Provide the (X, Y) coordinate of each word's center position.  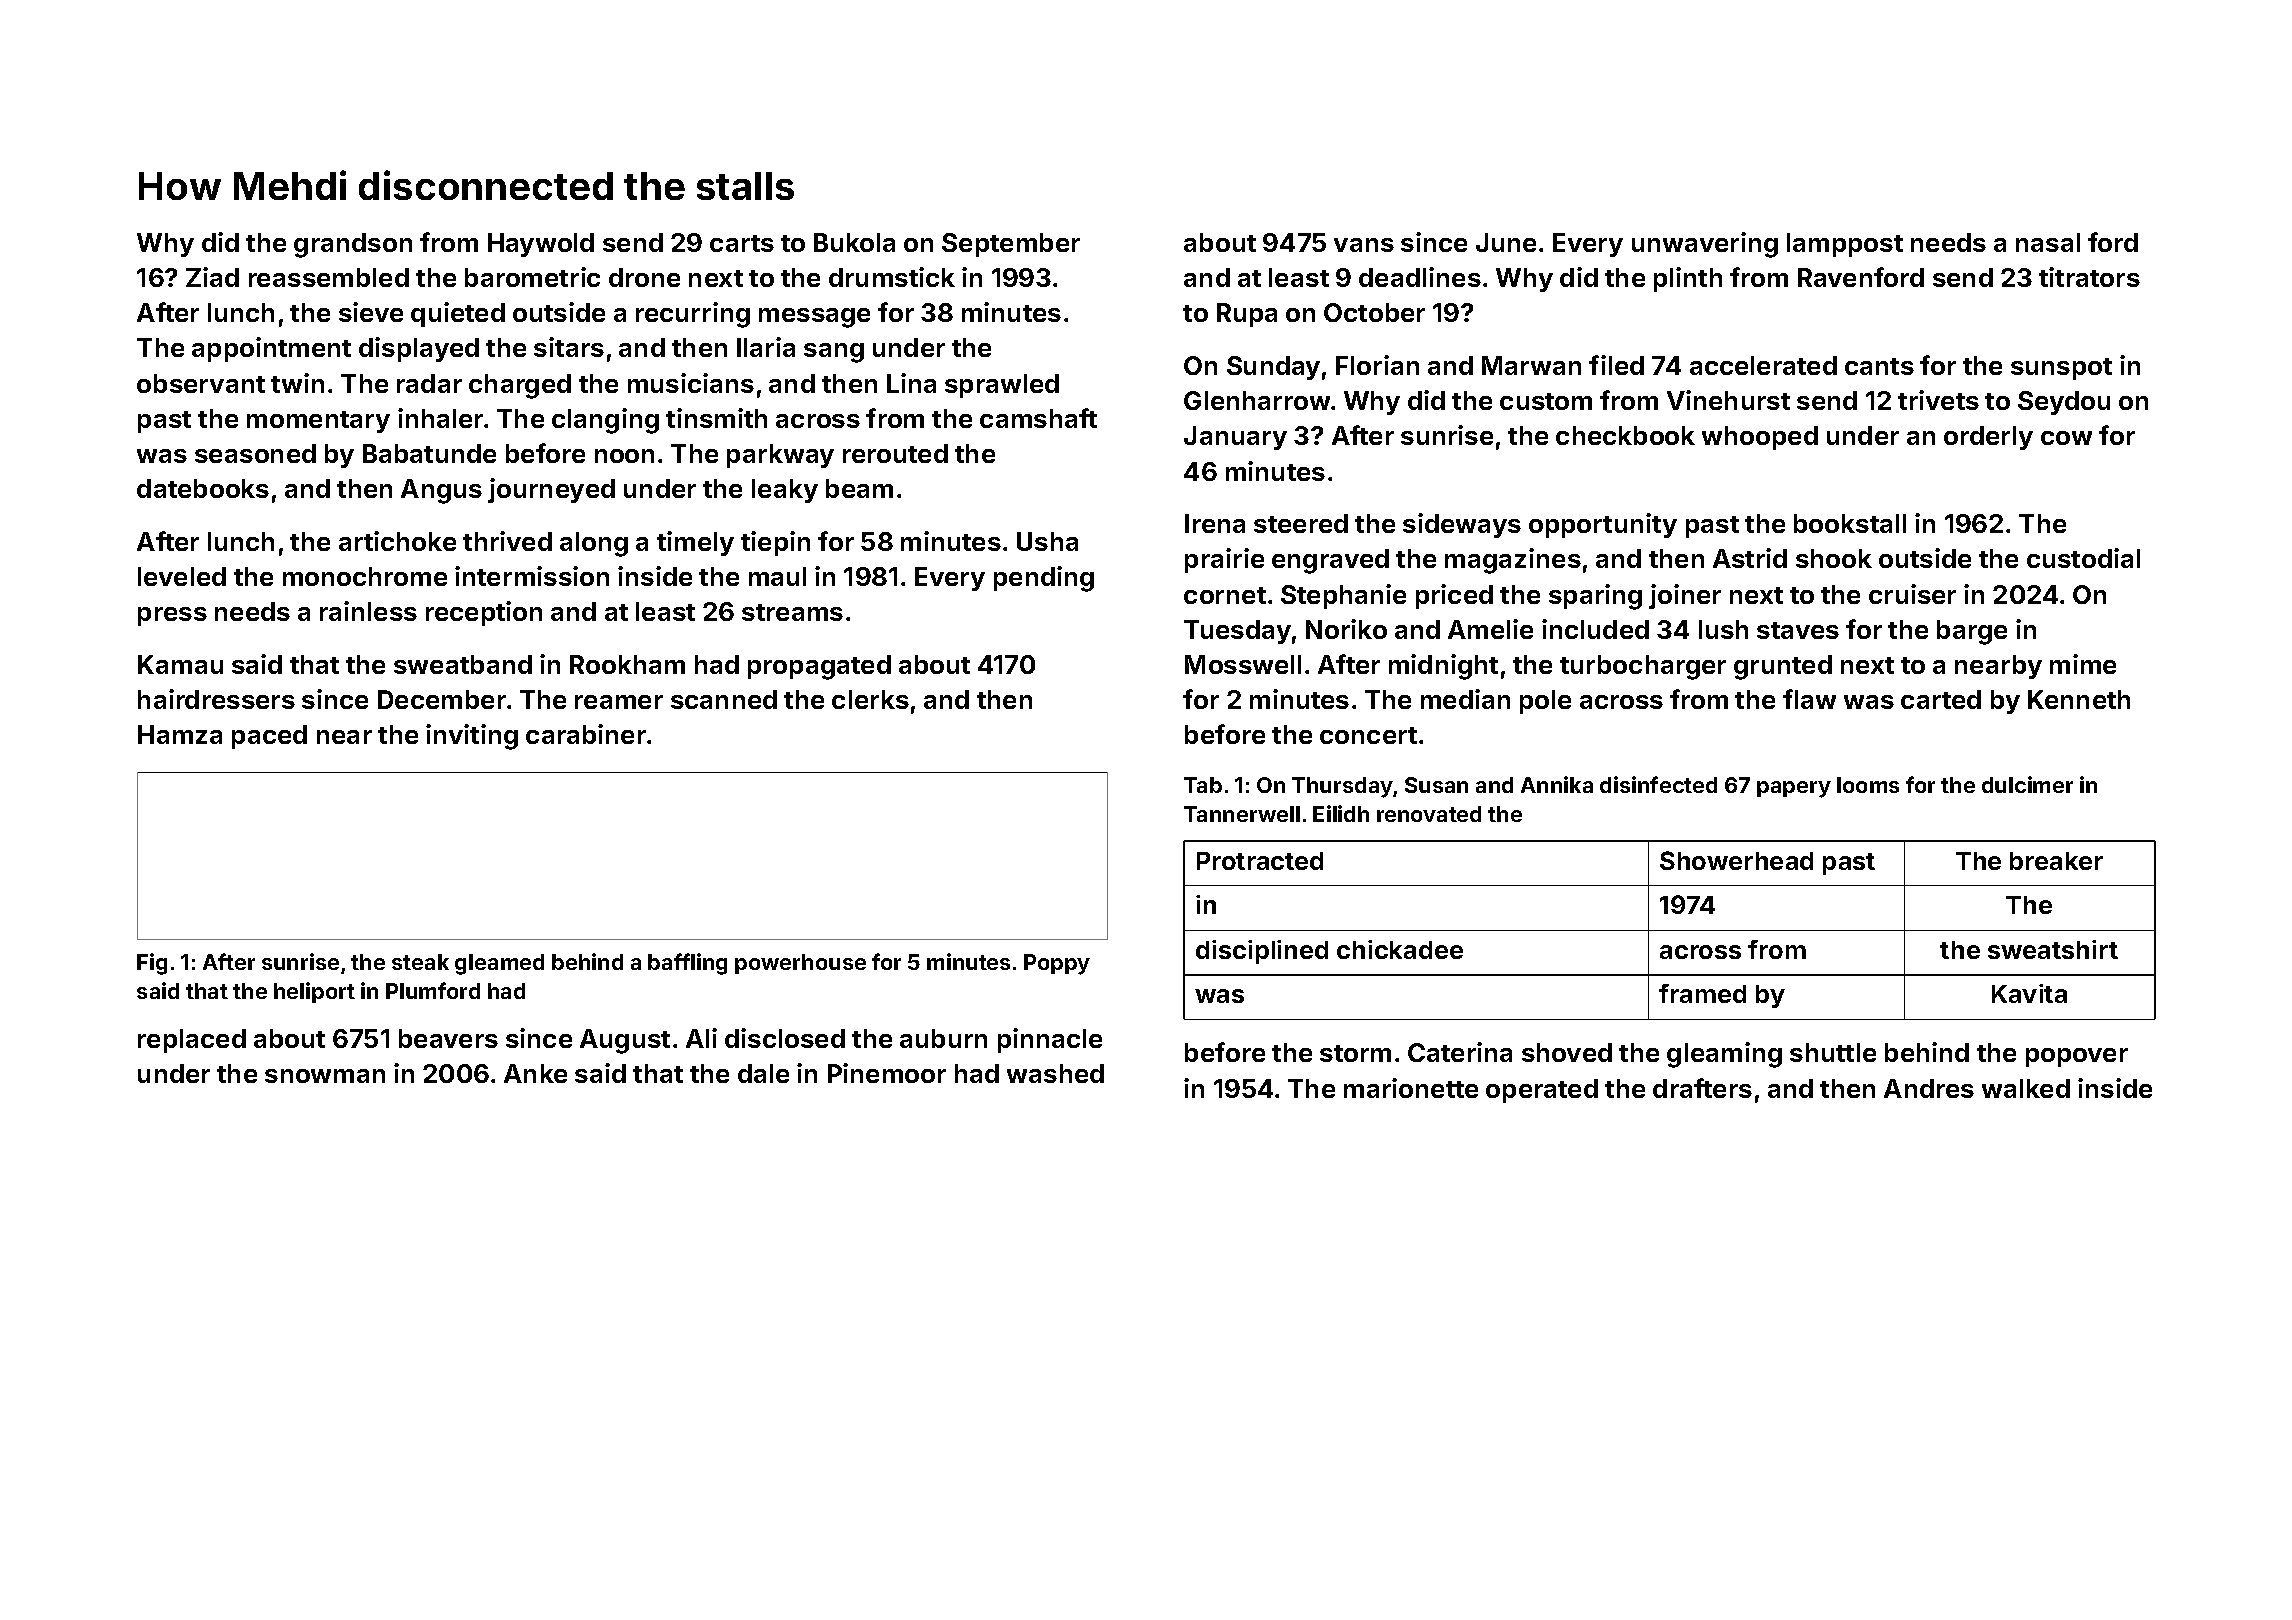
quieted (458, 314)
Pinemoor (887, 1073)
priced (1454, 596)
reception (484, 613)
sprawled (1002, 386)
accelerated (1763, 365)
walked (2026, 1088)
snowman (325, 1076)
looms (1868, 785)
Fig (152, 964)
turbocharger (1643, 667)
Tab (1203, 785)
